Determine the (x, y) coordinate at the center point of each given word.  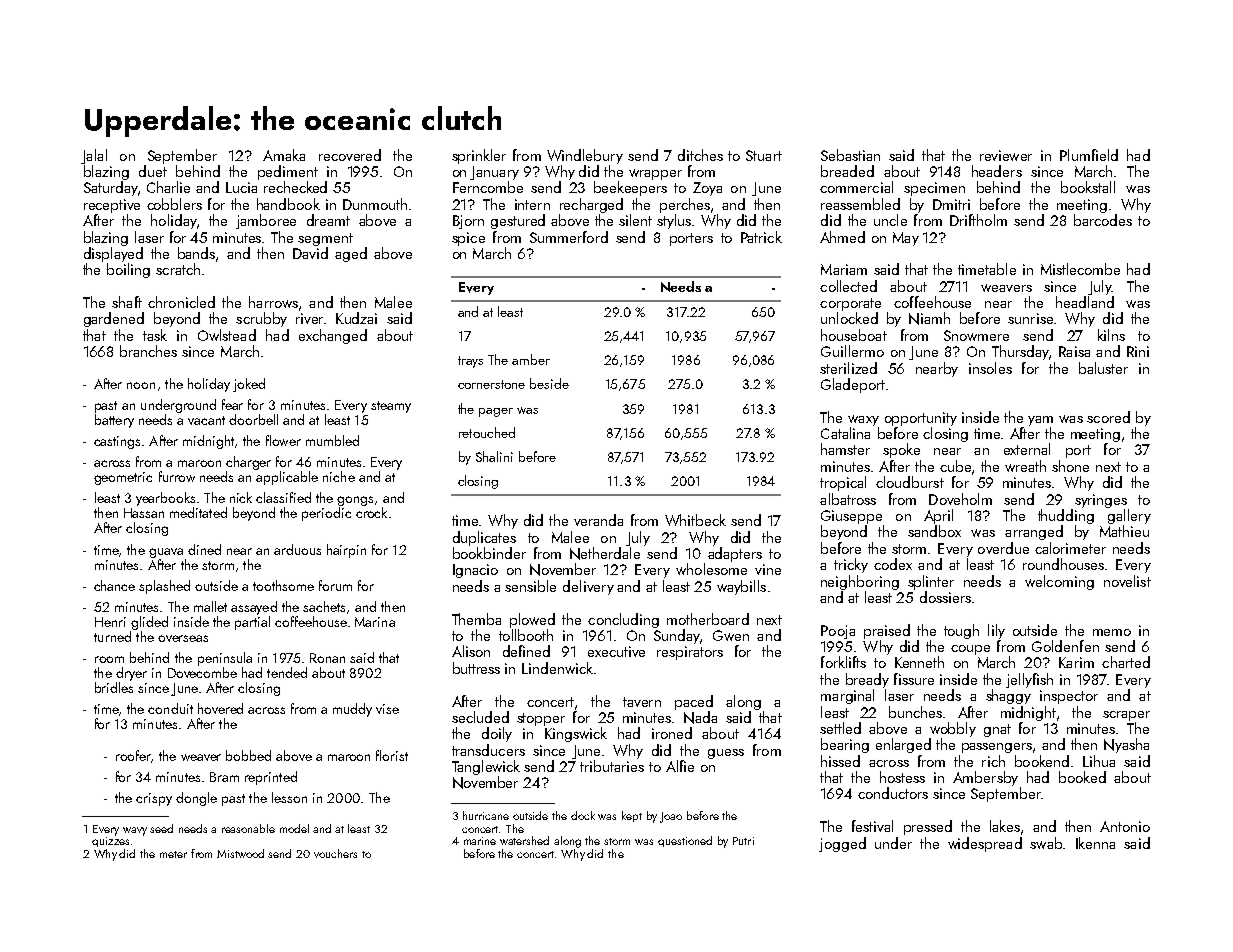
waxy (863, 420)
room (109, 659)
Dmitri (951, 204)
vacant (206, 420)
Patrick (761, 237)
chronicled (181, 302)
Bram (224, 777)
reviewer (1006, 155)
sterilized (848, 368)
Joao (671, 817)
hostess (902, 777)
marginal (847, 696)
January (494, 173)
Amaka (284, 155)
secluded (480, 717)
